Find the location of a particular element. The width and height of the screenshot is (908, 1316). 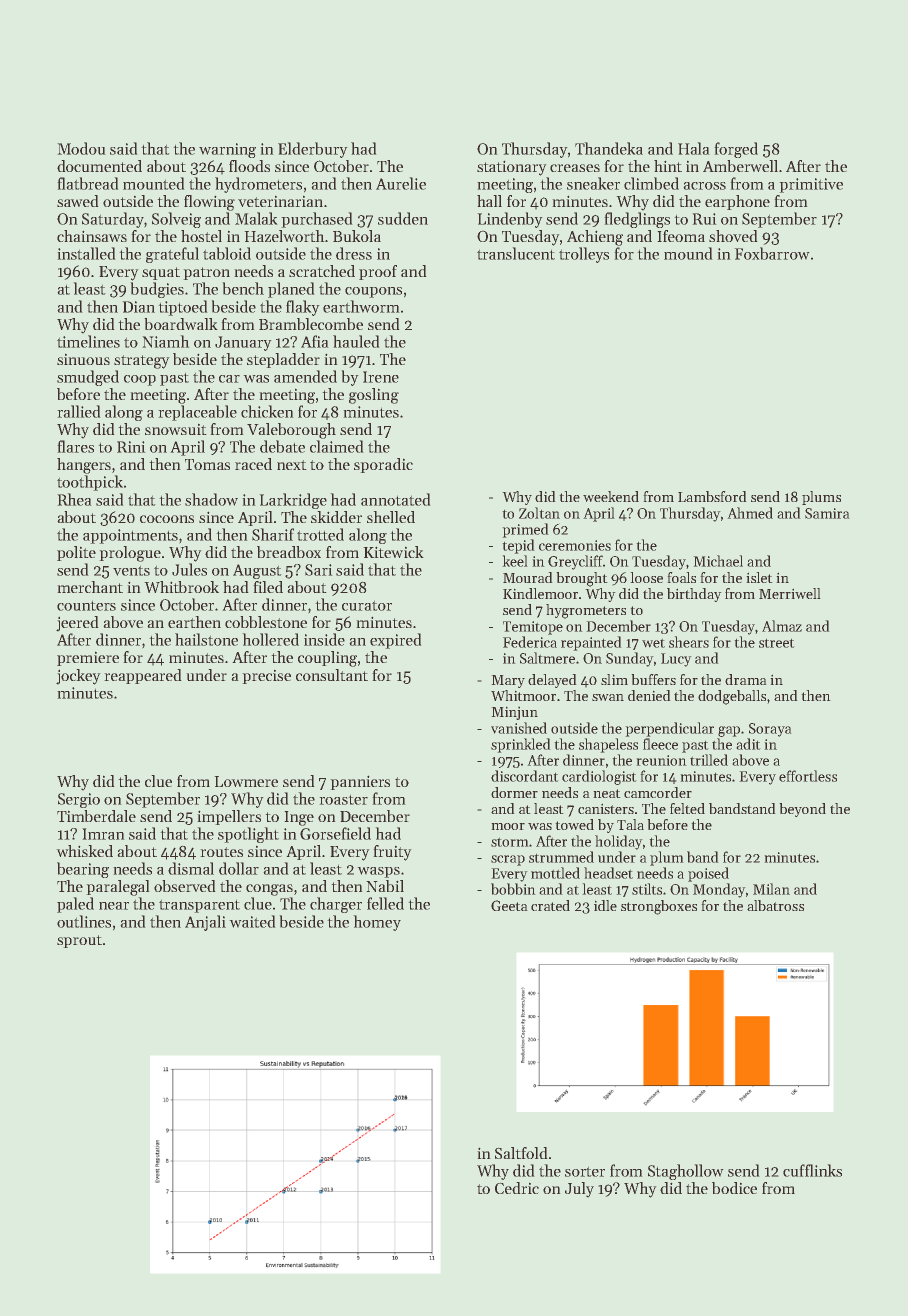

primitive is located at coordinates (811, 185).
